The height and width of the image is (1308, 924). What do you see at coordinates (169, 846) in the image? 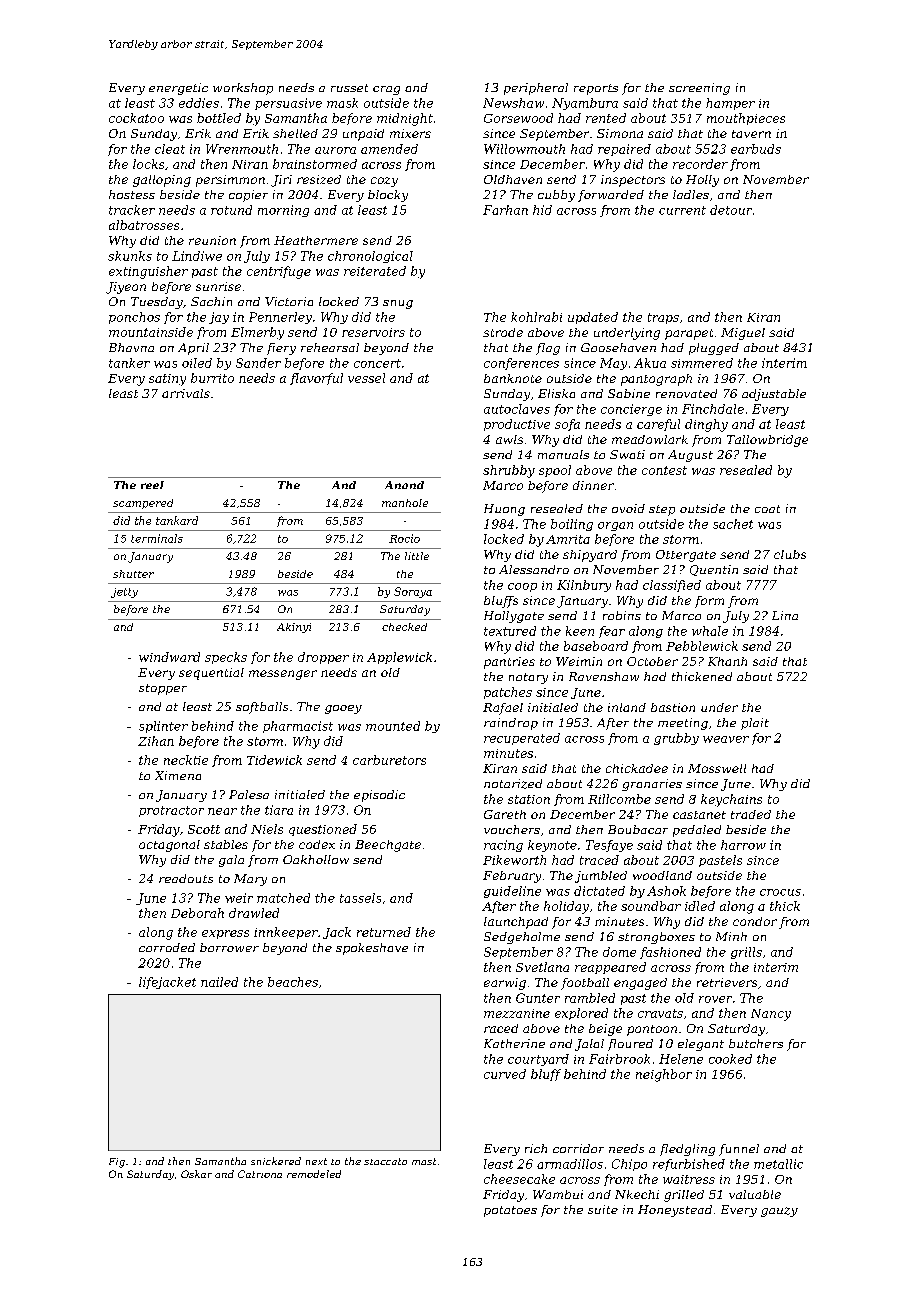
I see `octagonal` at bounding box center [169, 846].
